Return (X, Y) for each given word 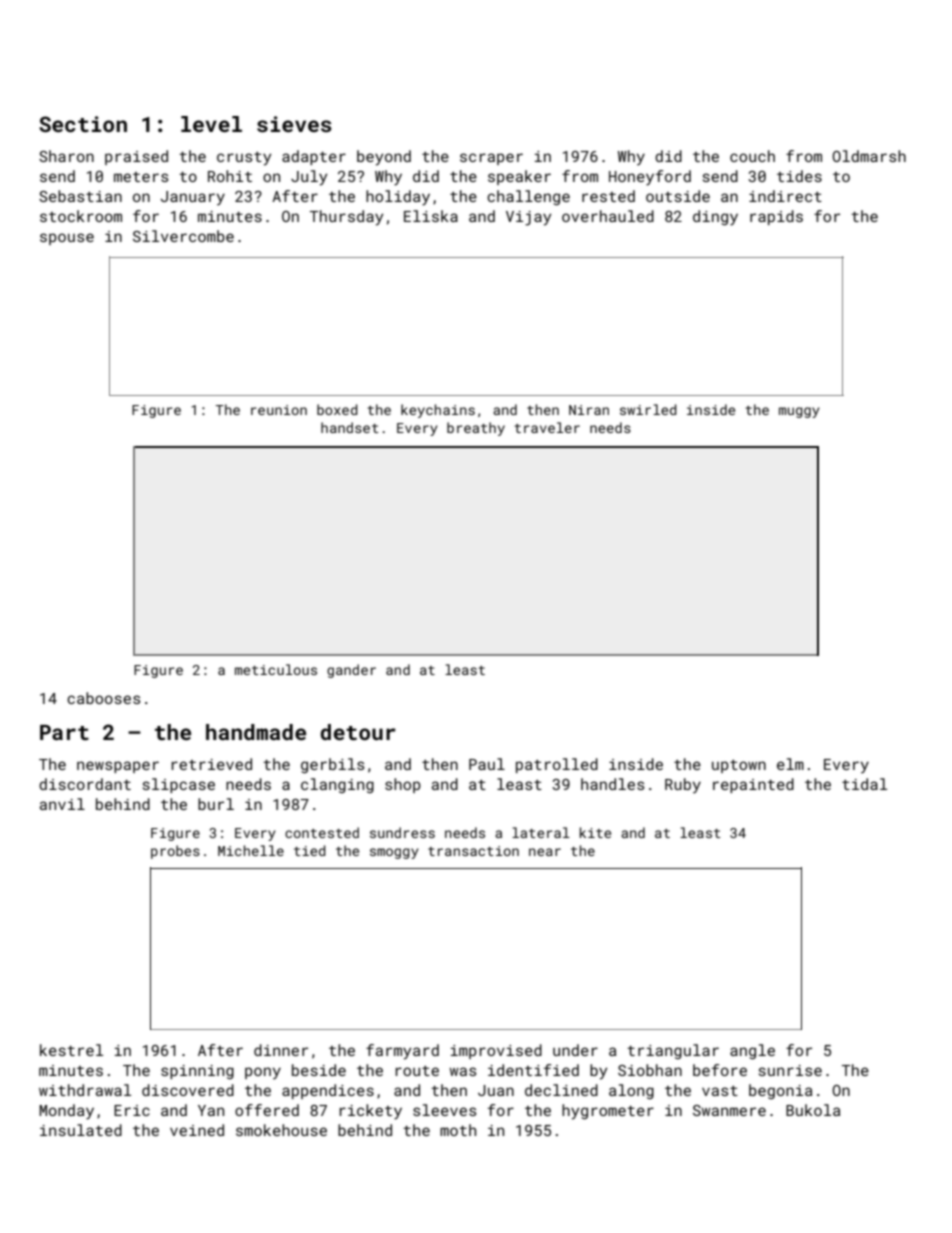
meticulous (276, 669)
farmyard (402, 1052)
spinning (197, 1072)
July (309, 178)
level (211, 124)
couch (752, 156)
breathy (476, 429)
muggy (799, 412)
